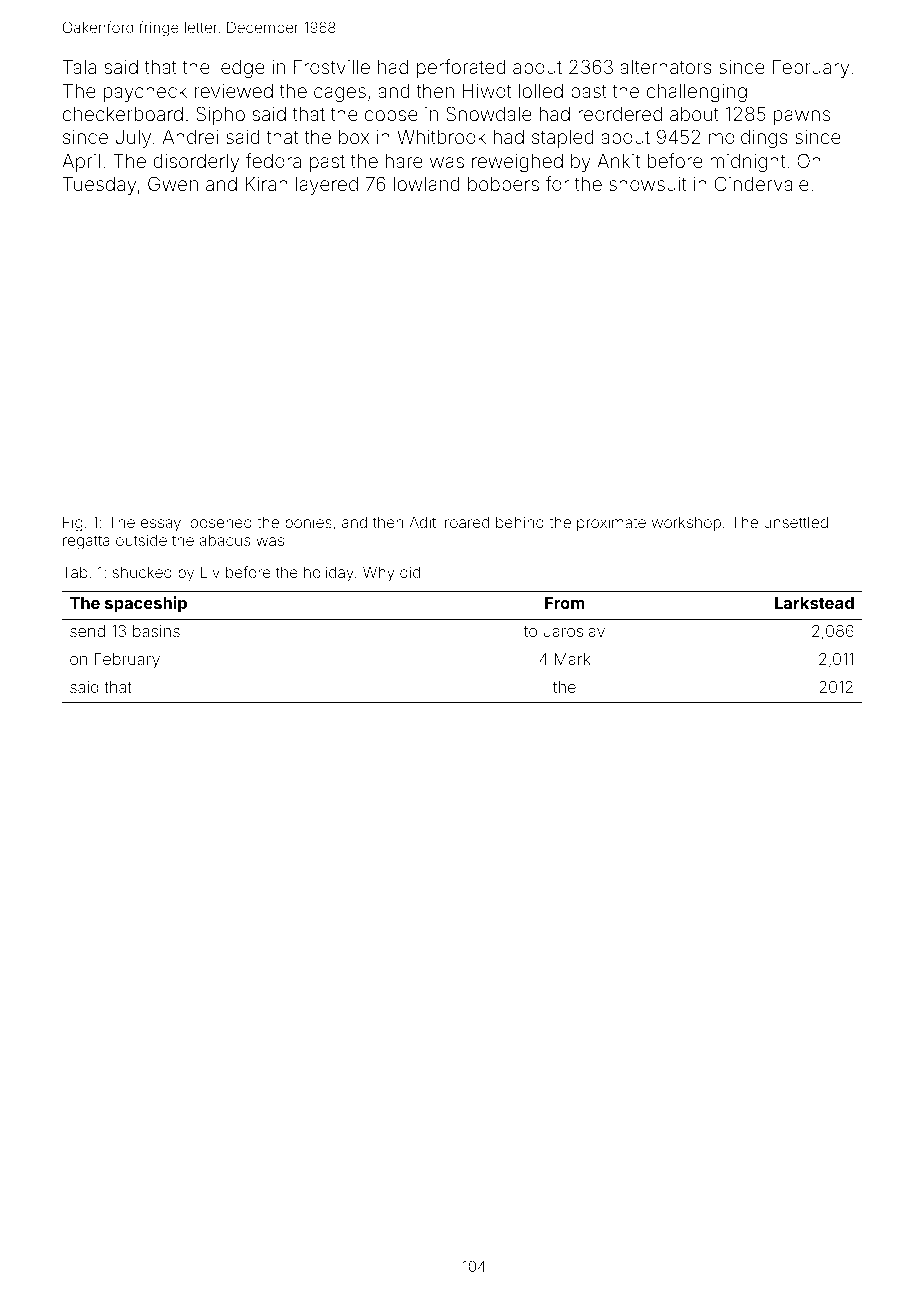 This screenshot has height=1314, width=924. What do you see at coordinates (762, 183) in the screenshot?
I see `Cindervale` at bounding box center [762, 183].
